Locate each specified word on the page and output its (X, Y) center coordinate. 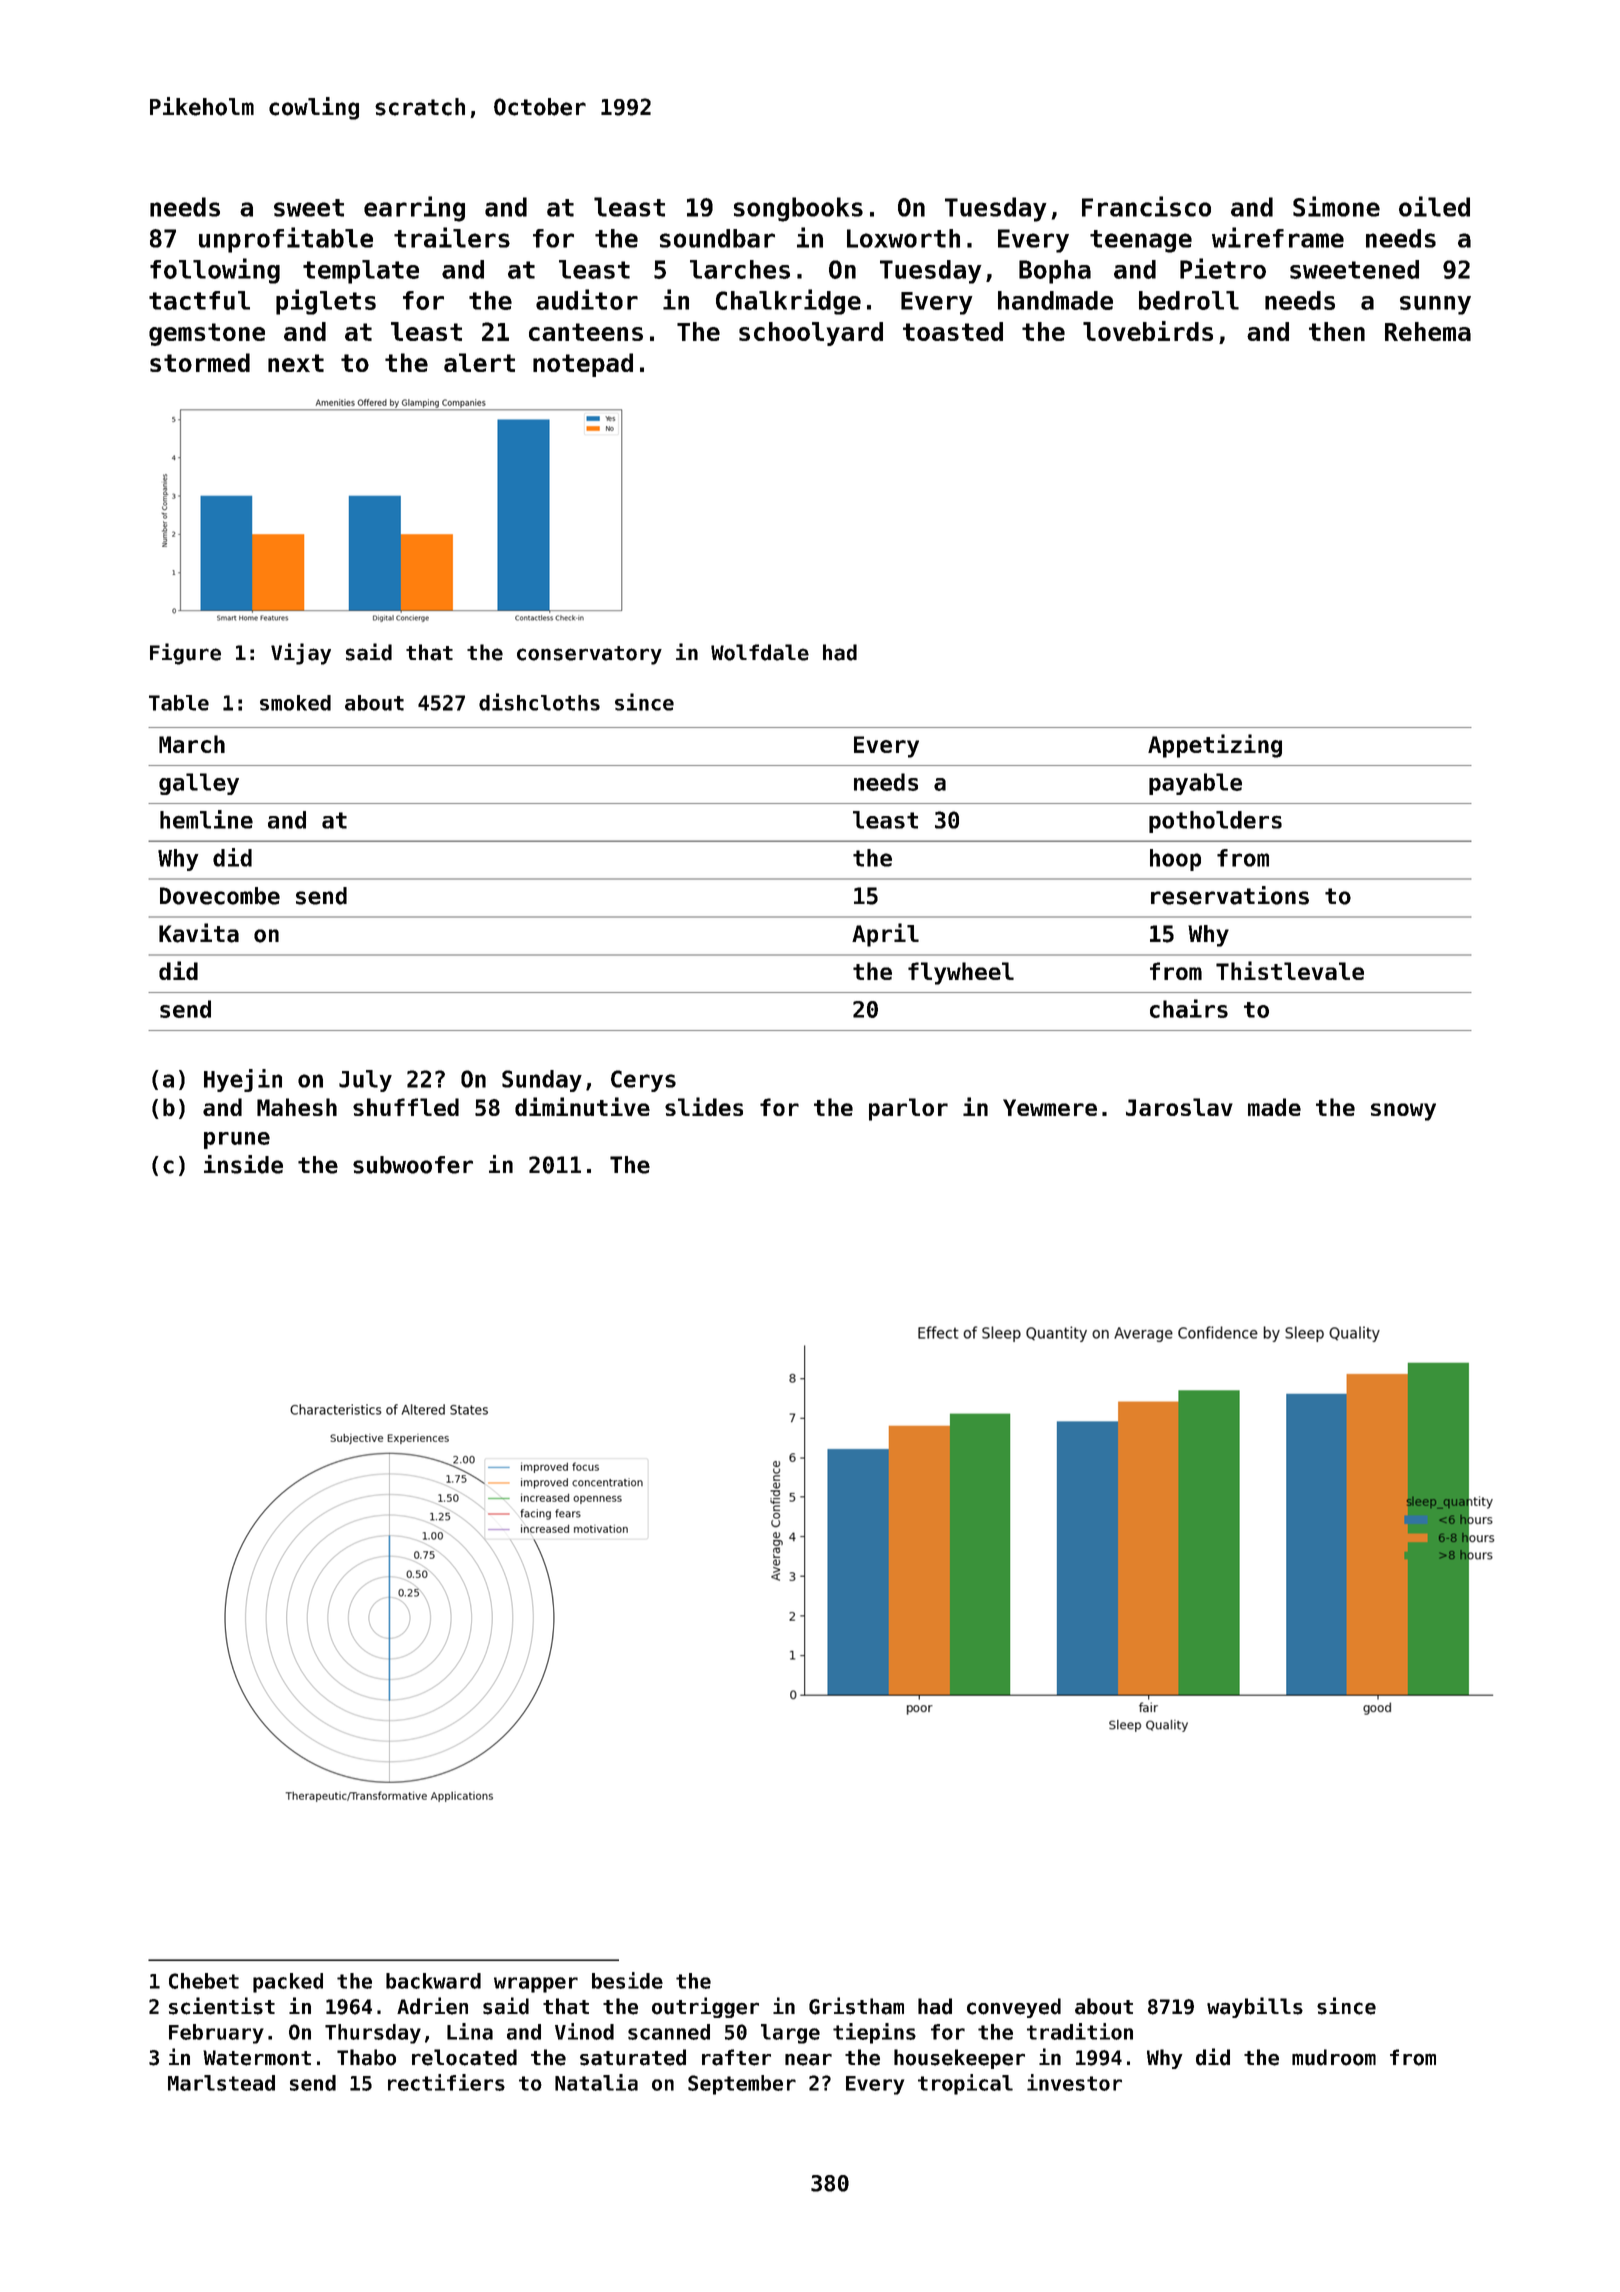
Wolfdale (760, 652)
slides (704, 1106)
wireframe (1278, 237)
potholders (1215, 822)
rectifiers (446, 2082)
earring (414, 209)
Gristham (856, 2006)
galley (199, 784)
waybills (1255, 2007)
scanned (669, 2032)
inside (243, 1164)
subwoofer (413, 1165)
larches (740, 269)
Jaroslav (1179, 1107)
